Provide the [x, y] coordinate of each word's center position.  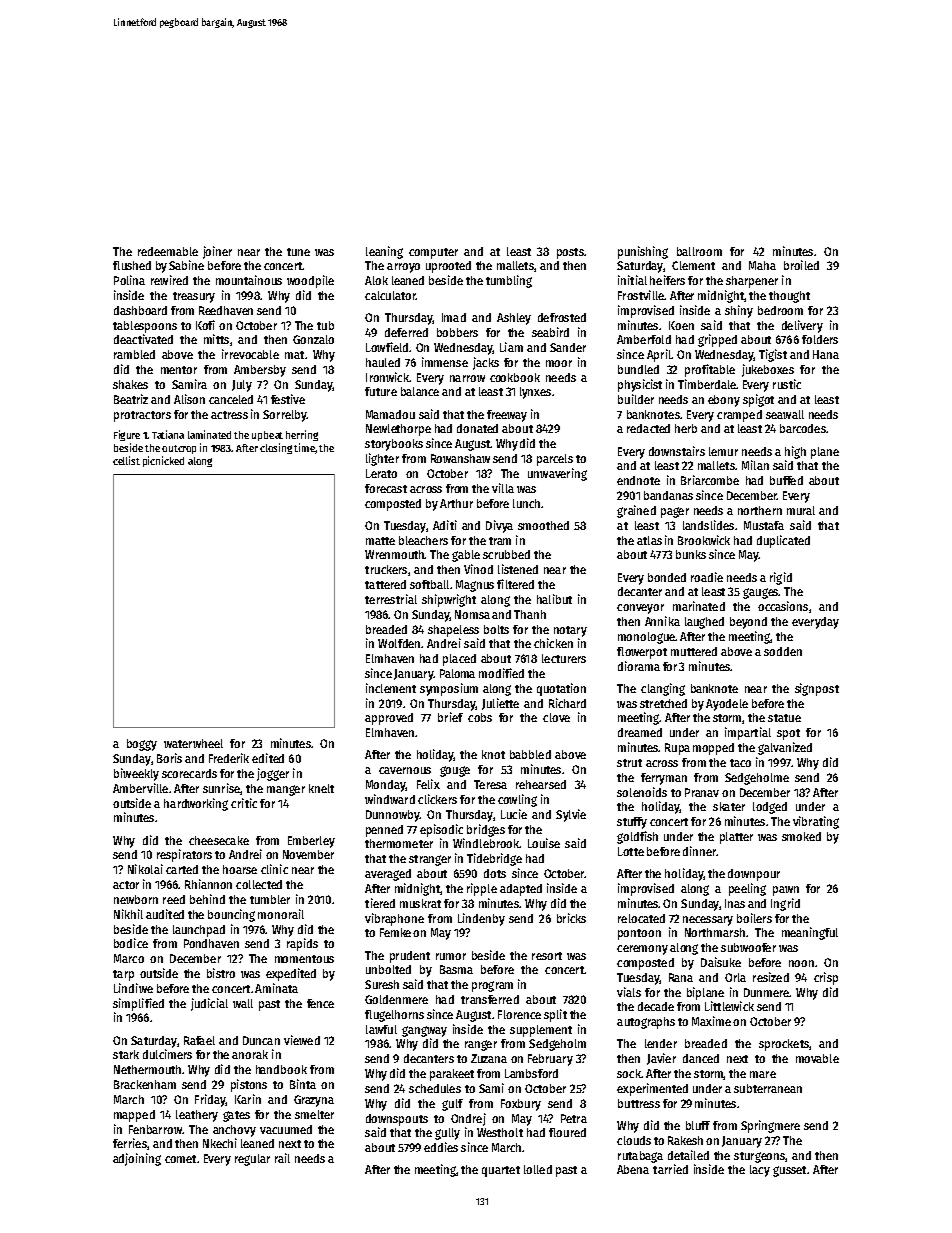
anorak [250, 1054]
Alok [376, 280]
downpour [754, 875]
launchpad [199, 931]
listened [518, 569]
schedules [435, 1088]
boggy [142, 745]
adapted [521, 890]
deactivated [143, 339]
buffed [786, 480]
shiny [739, 311]
